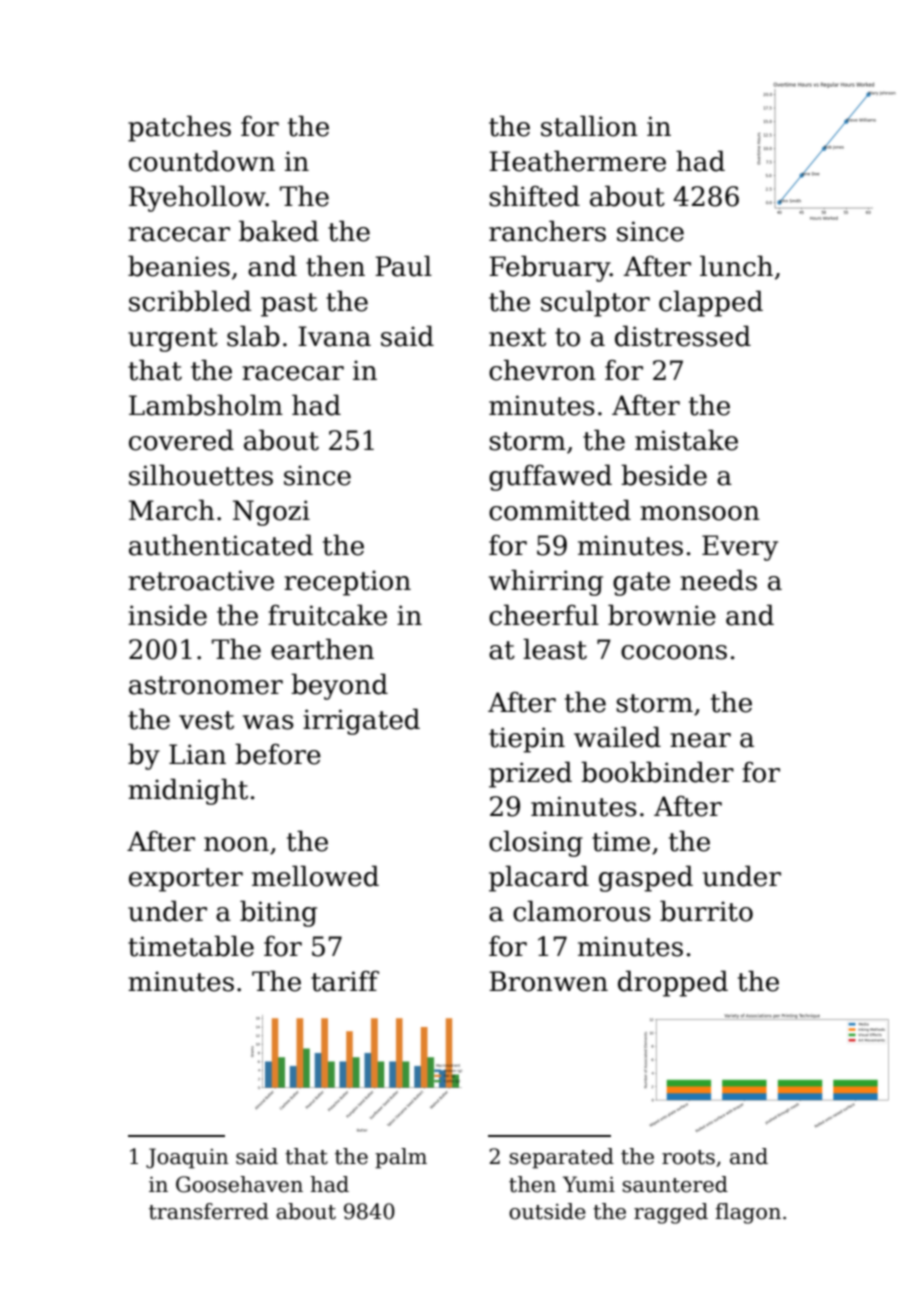  Describe the element at coordinates (711, 303) in the page. I see `clapped` at that location.
